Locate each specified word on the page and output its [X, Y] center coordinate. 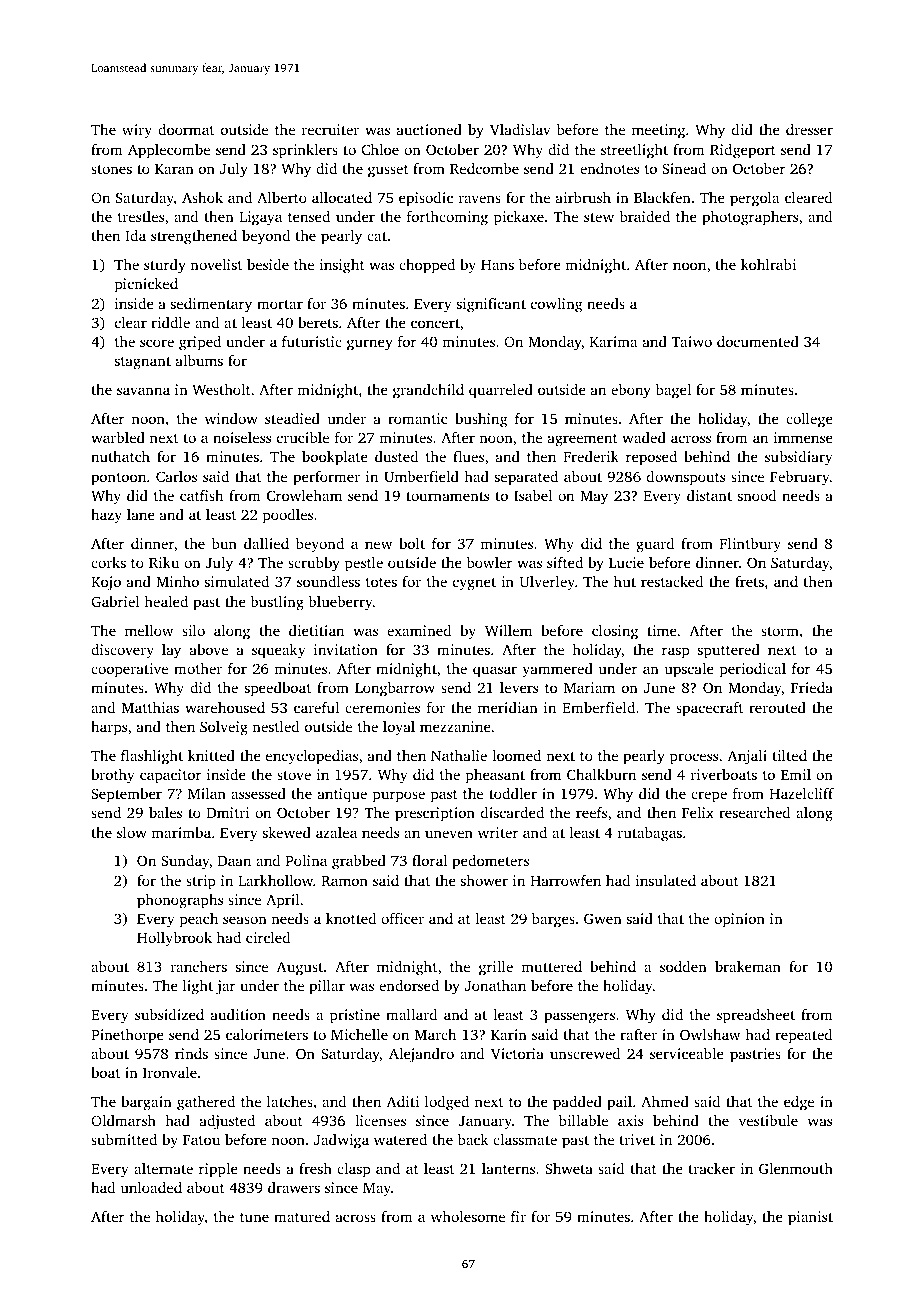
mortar [280, 304]
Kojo [106, 583]
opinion [739, 920]
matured [302, 1216]
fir [518, 1216]
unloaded [151, 1187]
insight [342, 266]
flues [468, 456]
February [799, 478]
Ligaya [260, 218]
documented [758, 341]
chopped [427, 266]
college [809, 420]
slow [131, 832]
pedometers [490, 862]
